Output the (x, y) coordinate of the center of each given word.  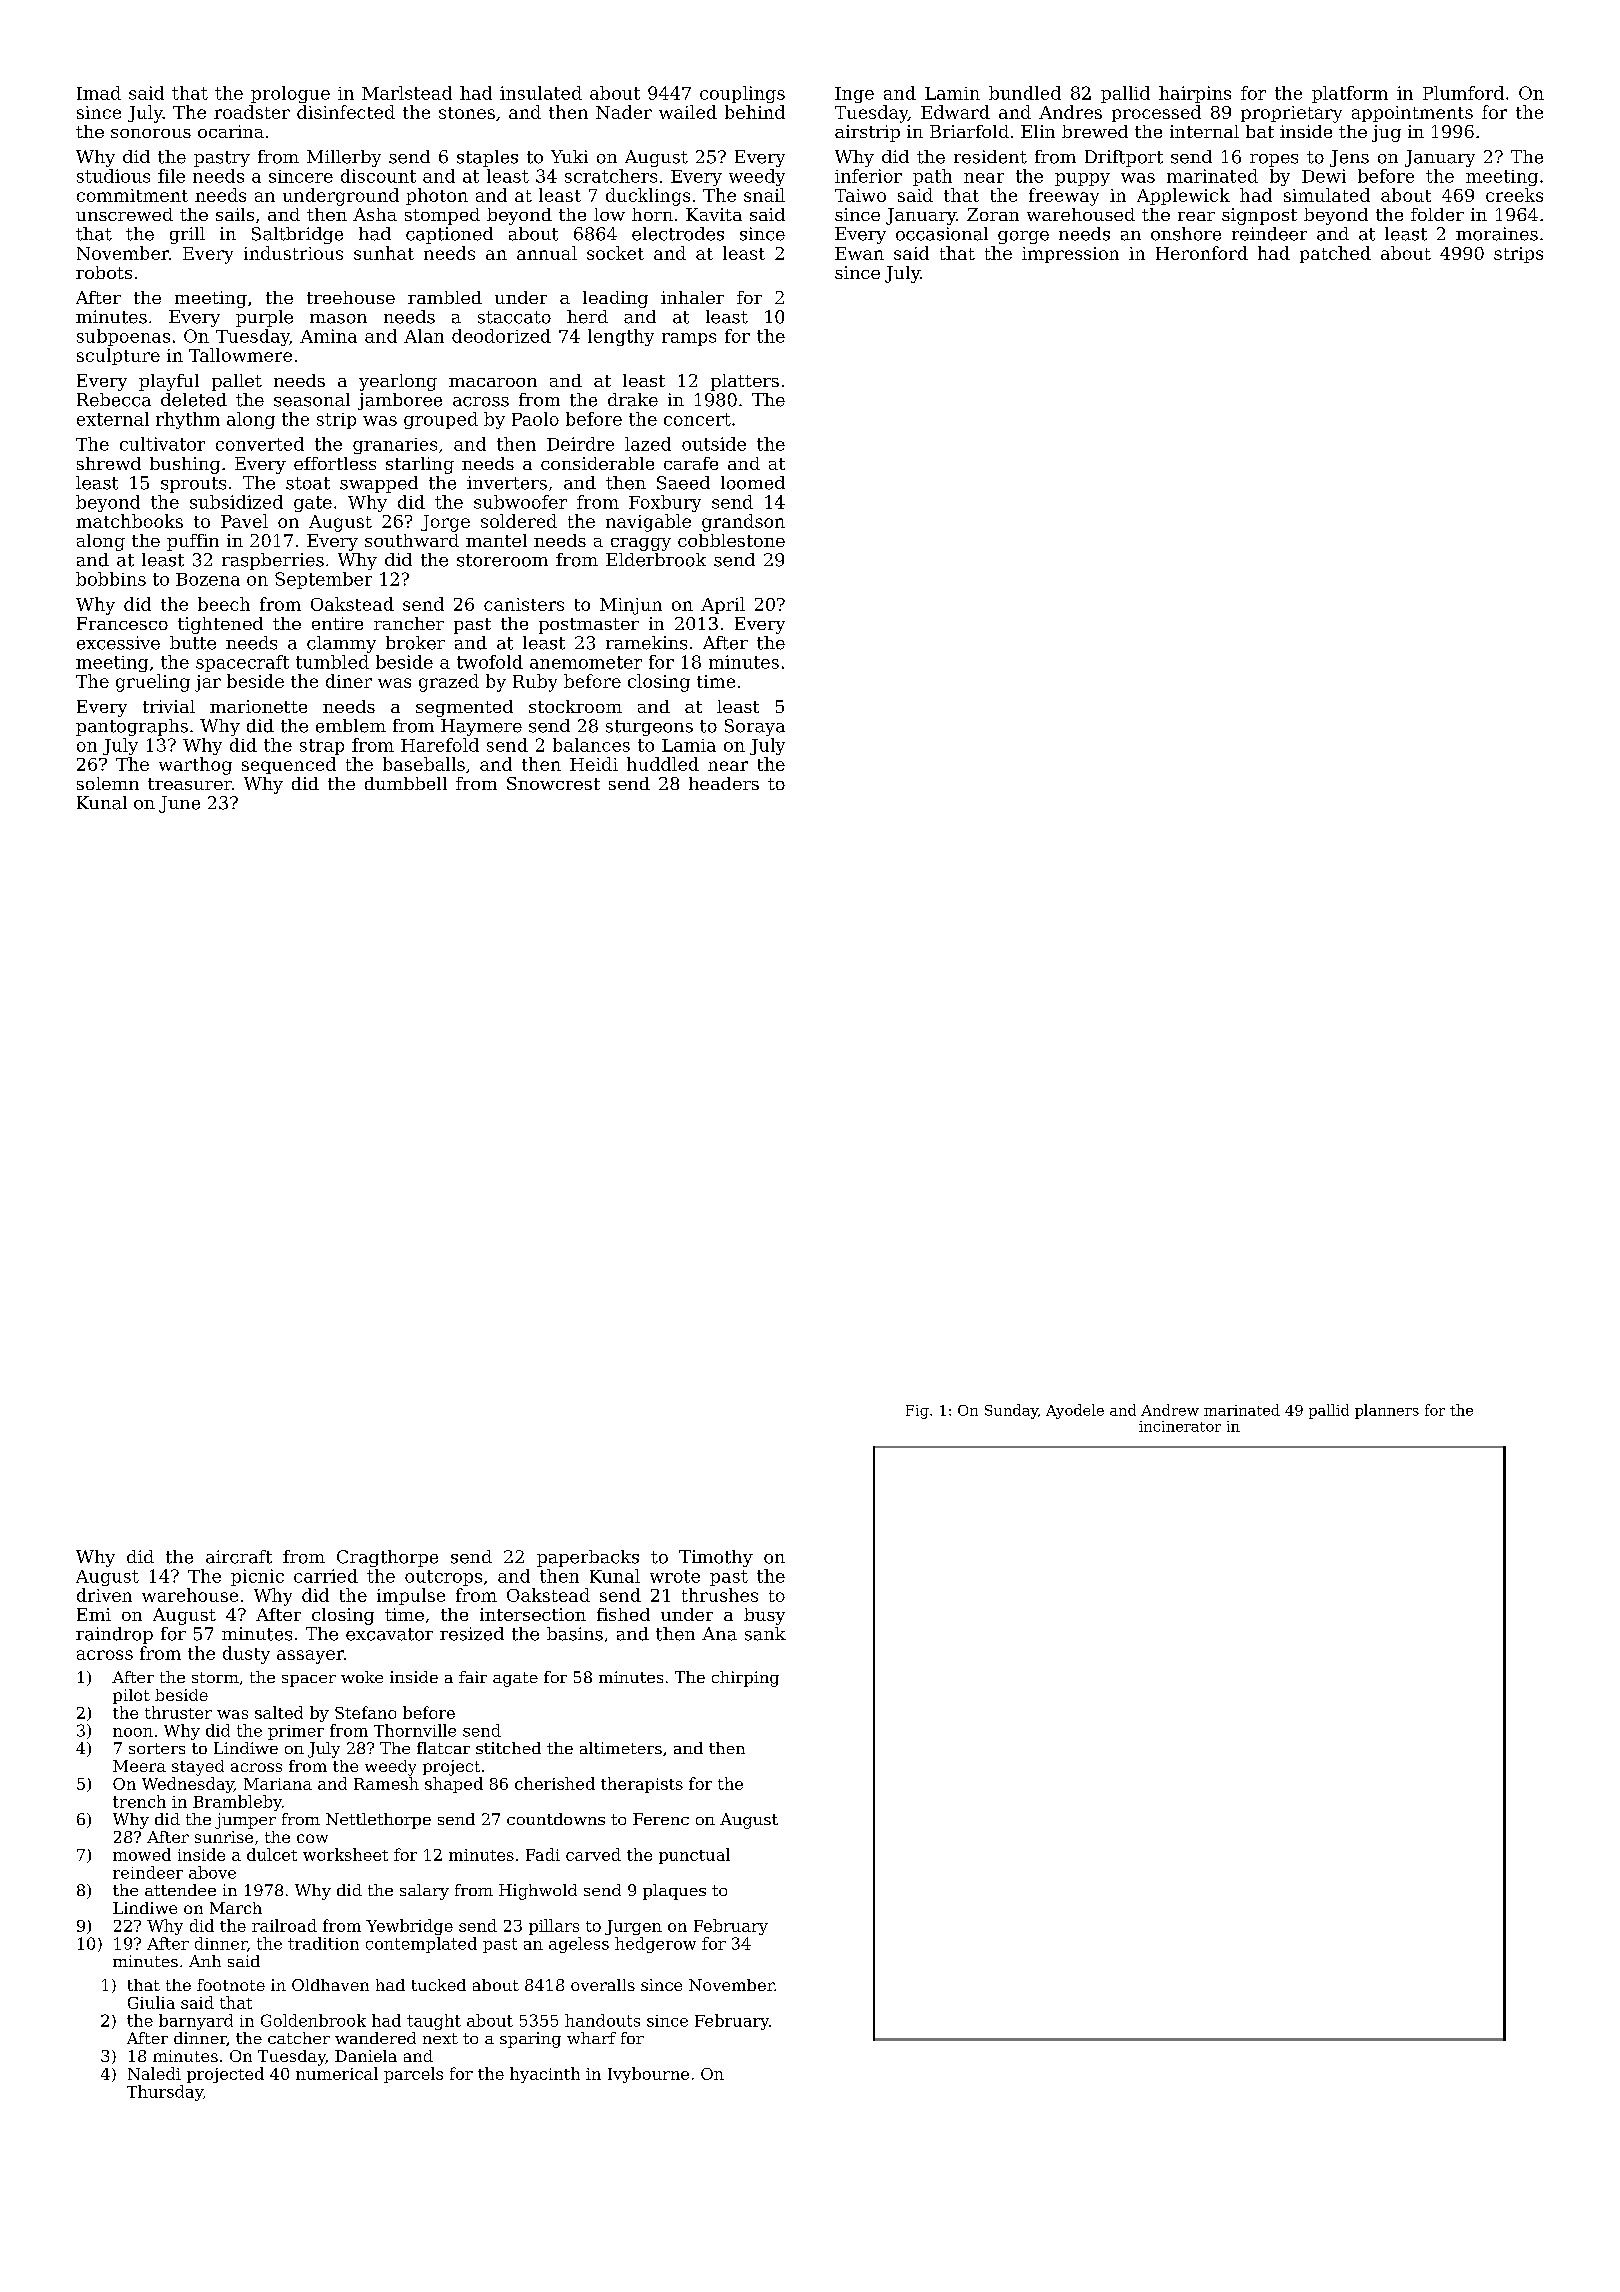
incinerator (1180, 1426)
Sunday (1011, 1411)
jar (208, 683)
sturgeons (649, 728)
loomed (753, 483)
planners (1387, 1411)
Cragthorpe (387, 1558)
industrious (293, 253)
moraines (1497, 234)
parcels (413, 2075)
